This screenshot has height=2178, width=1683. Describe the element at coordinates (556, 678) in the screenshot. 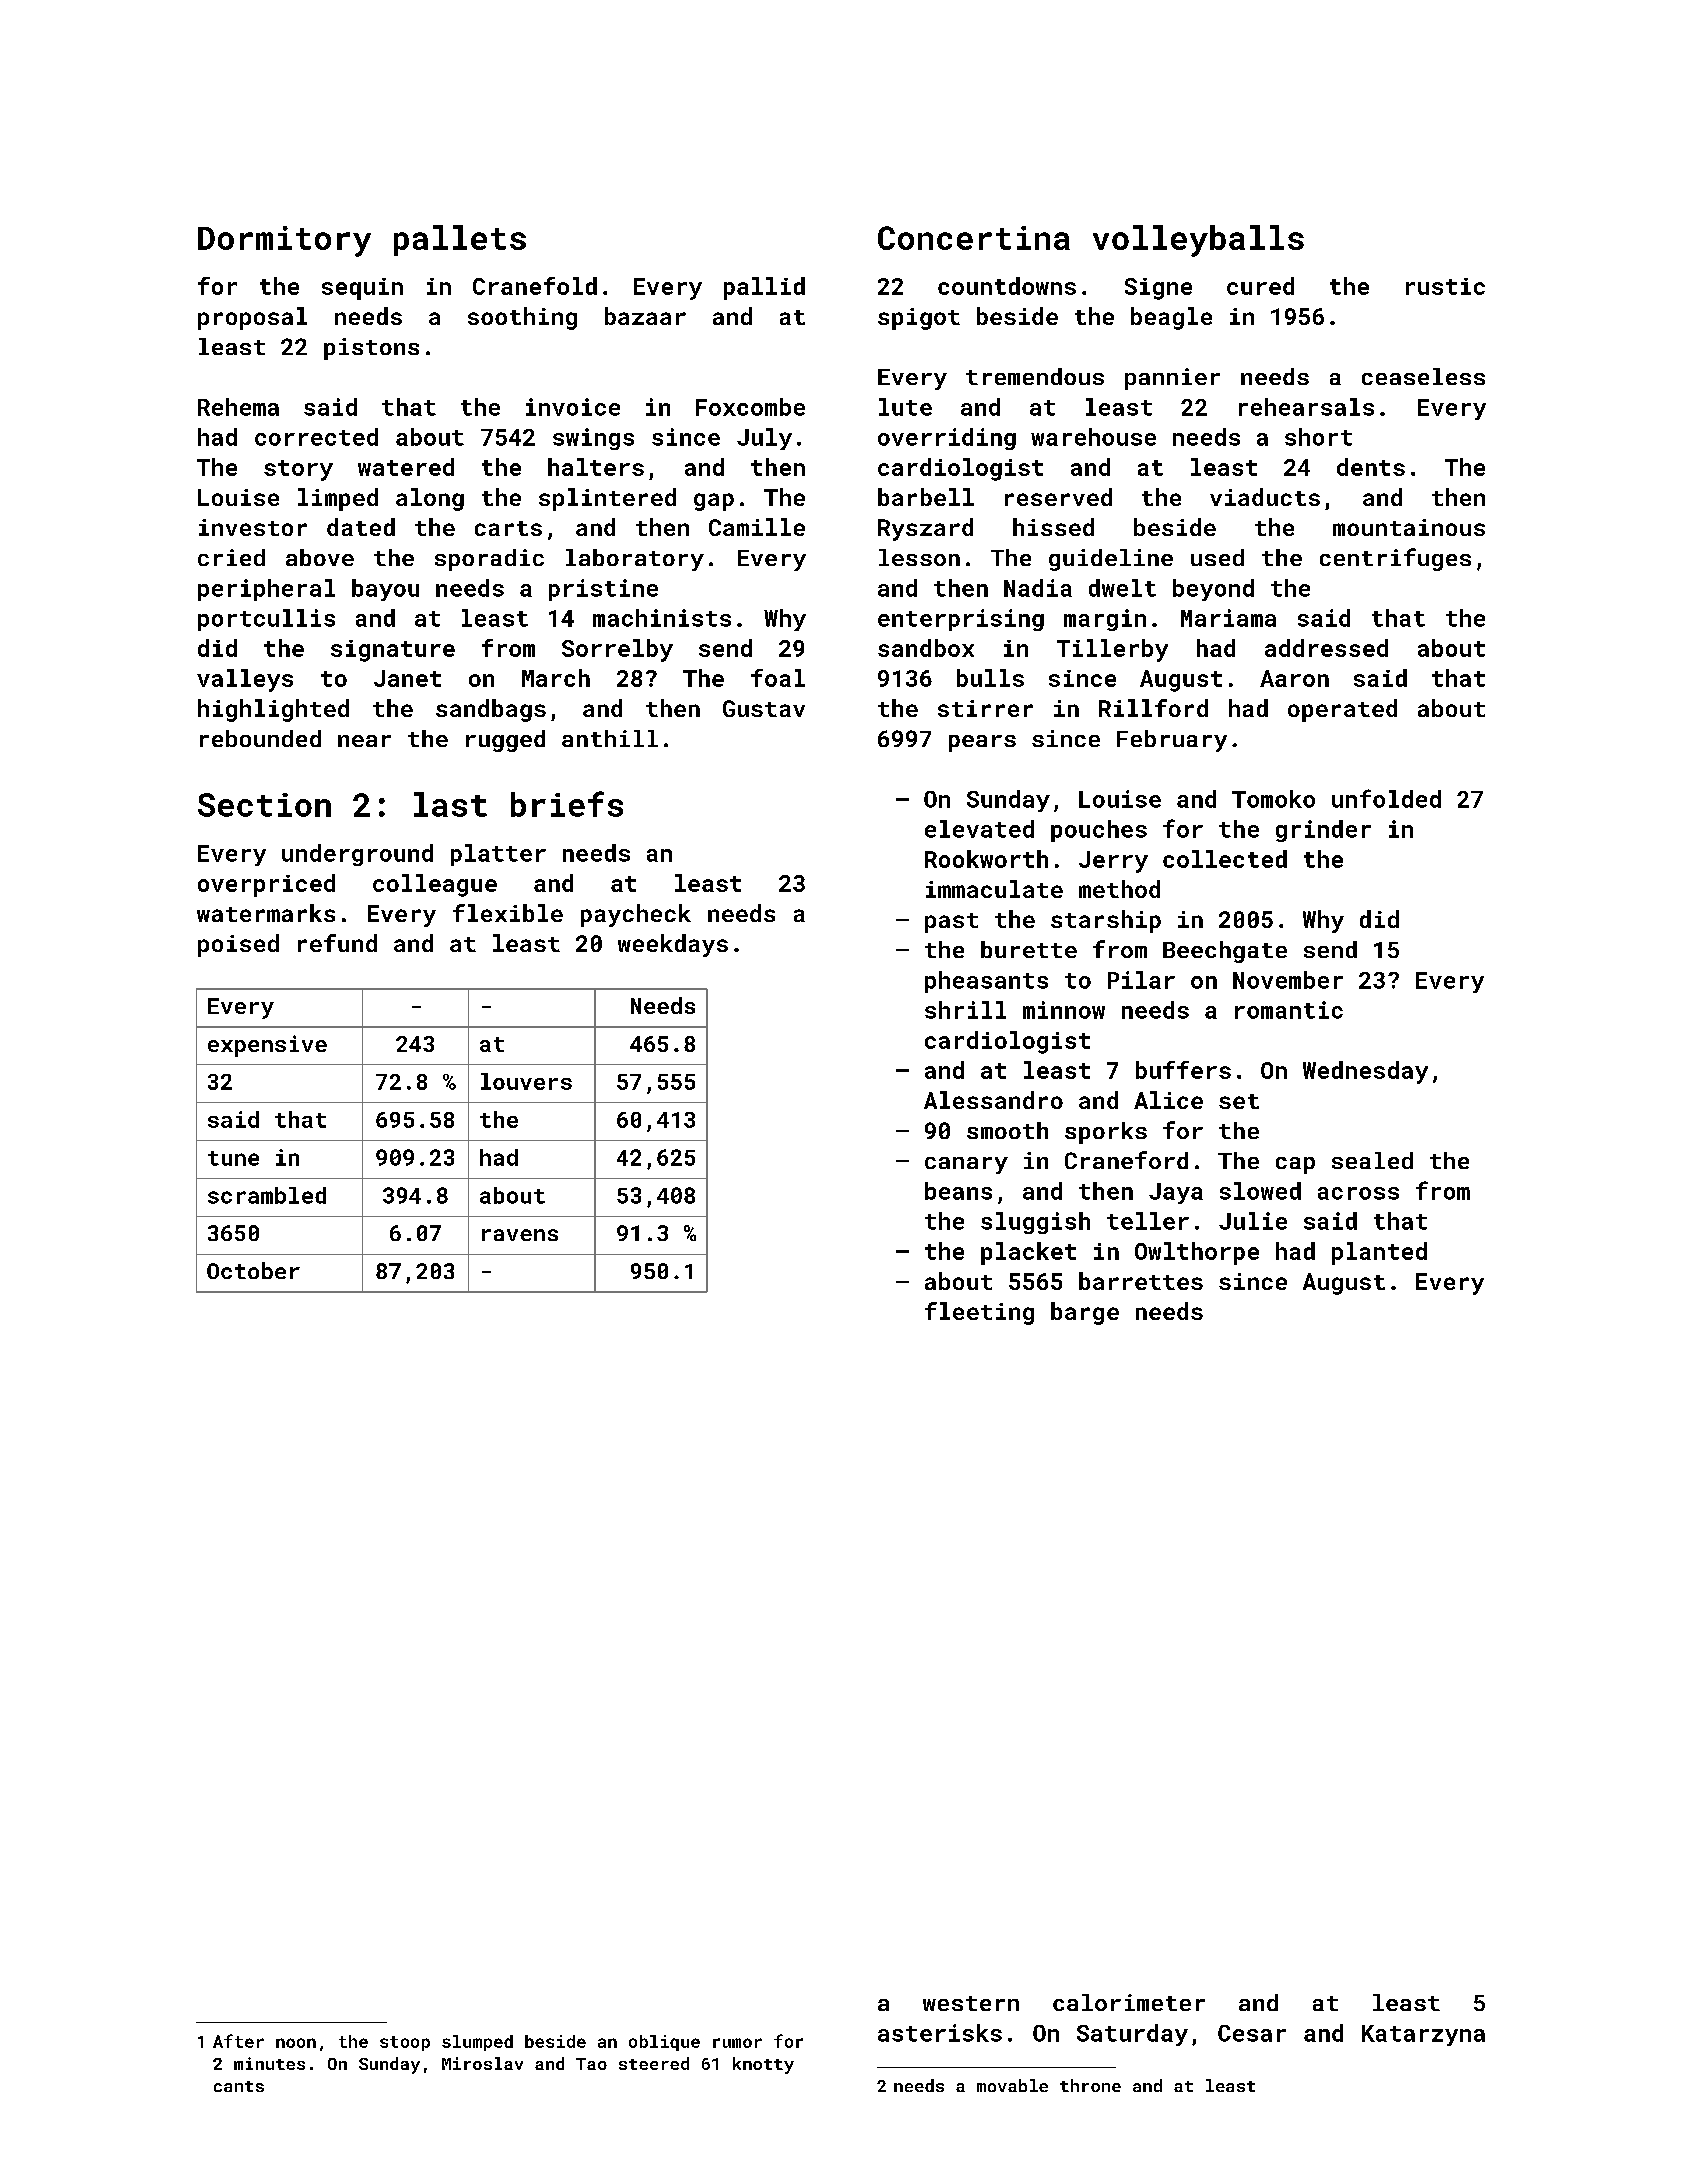

I see `March` at that location.
